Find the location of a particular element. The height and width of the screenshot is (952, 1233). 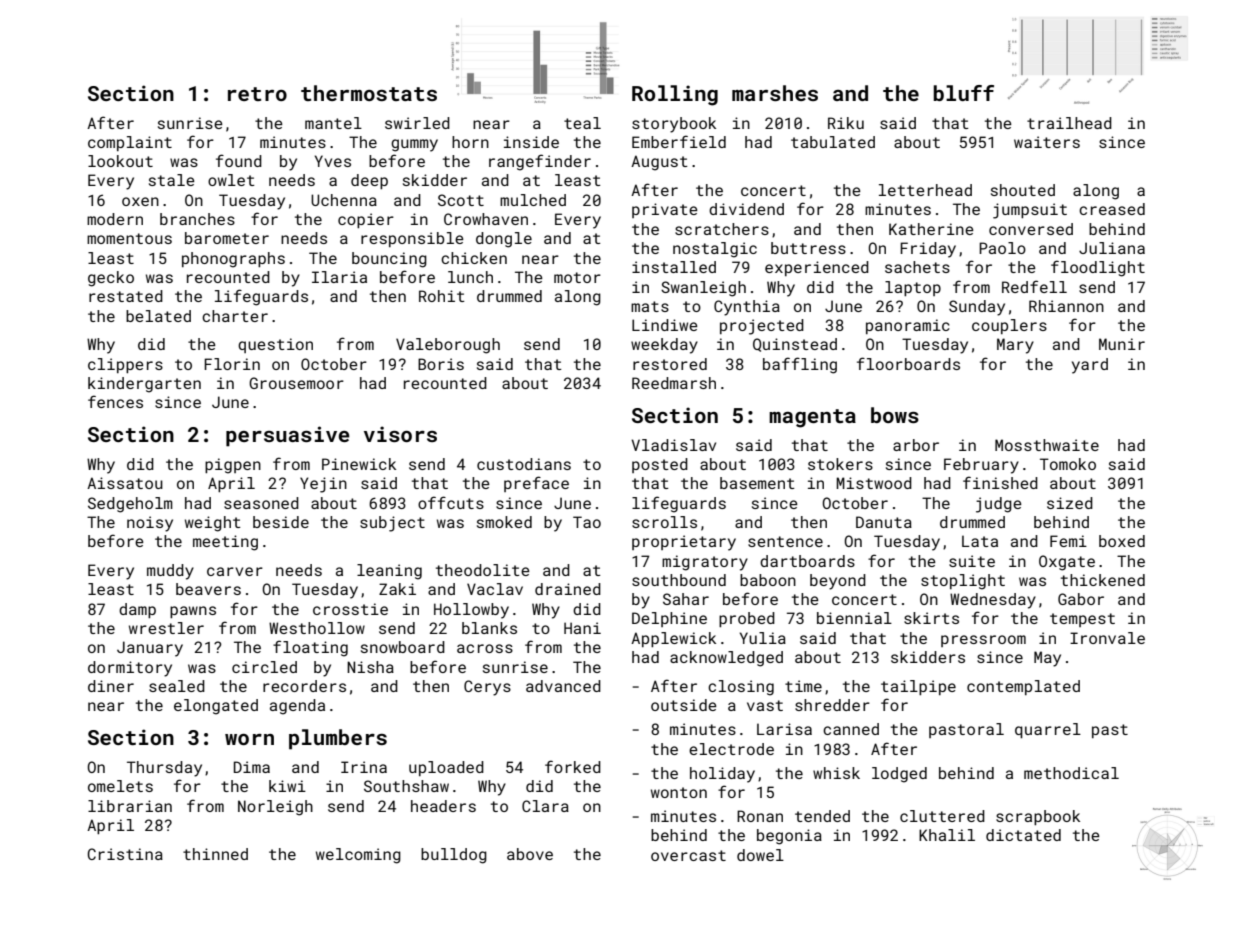

overcast is located at coordinates (688, 855).
